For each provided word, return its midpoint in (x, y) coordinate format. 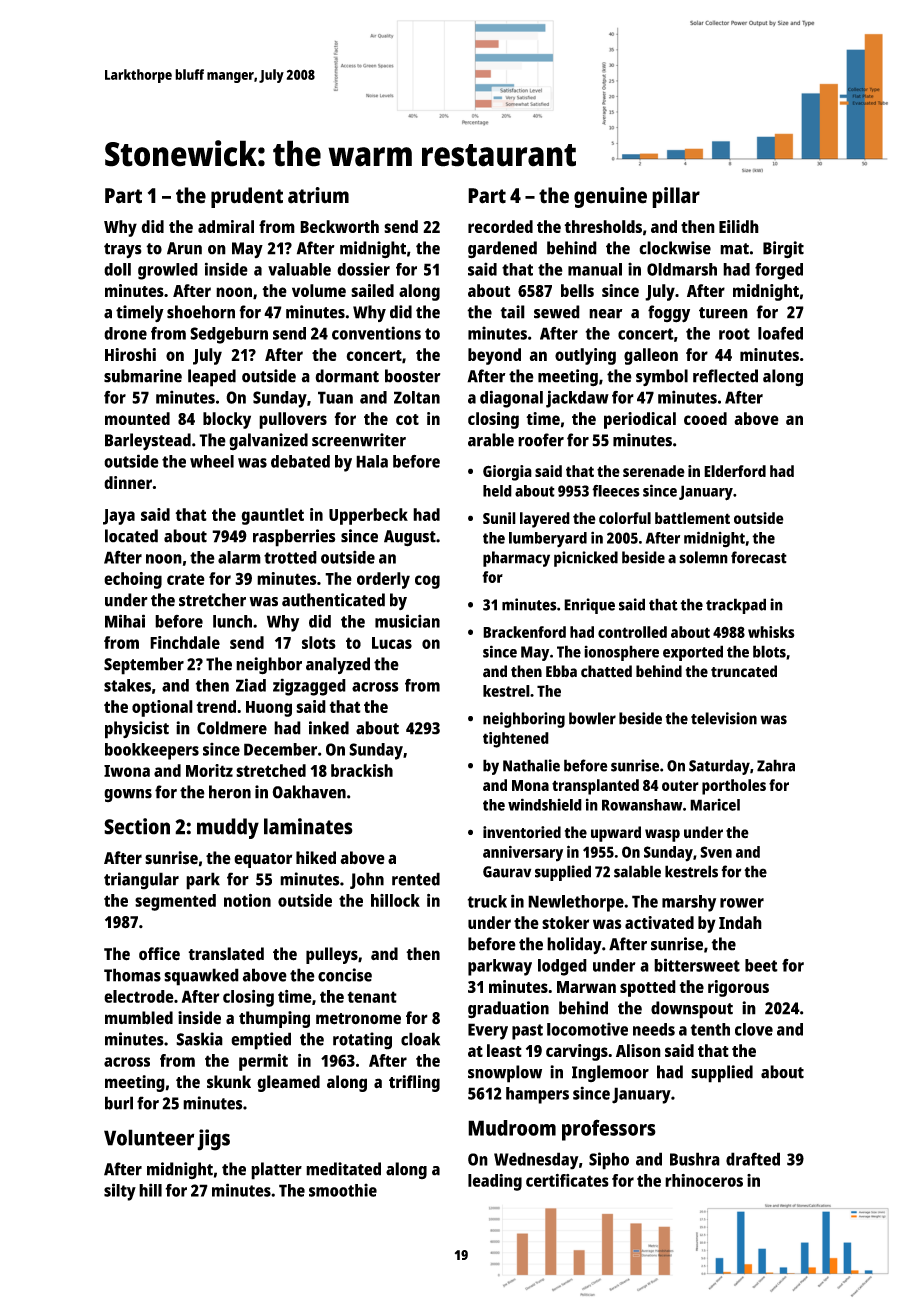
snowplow (505, 1074)
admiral (226, 226)
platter (276, 1171)
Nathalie (531, 765)
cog (427, 582)
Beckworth (339, 226)
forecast (759, 557)
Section (137, 826)
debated (300, 461)
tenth (710, 1029)
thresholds (603, 226)
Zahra (776, 765)
